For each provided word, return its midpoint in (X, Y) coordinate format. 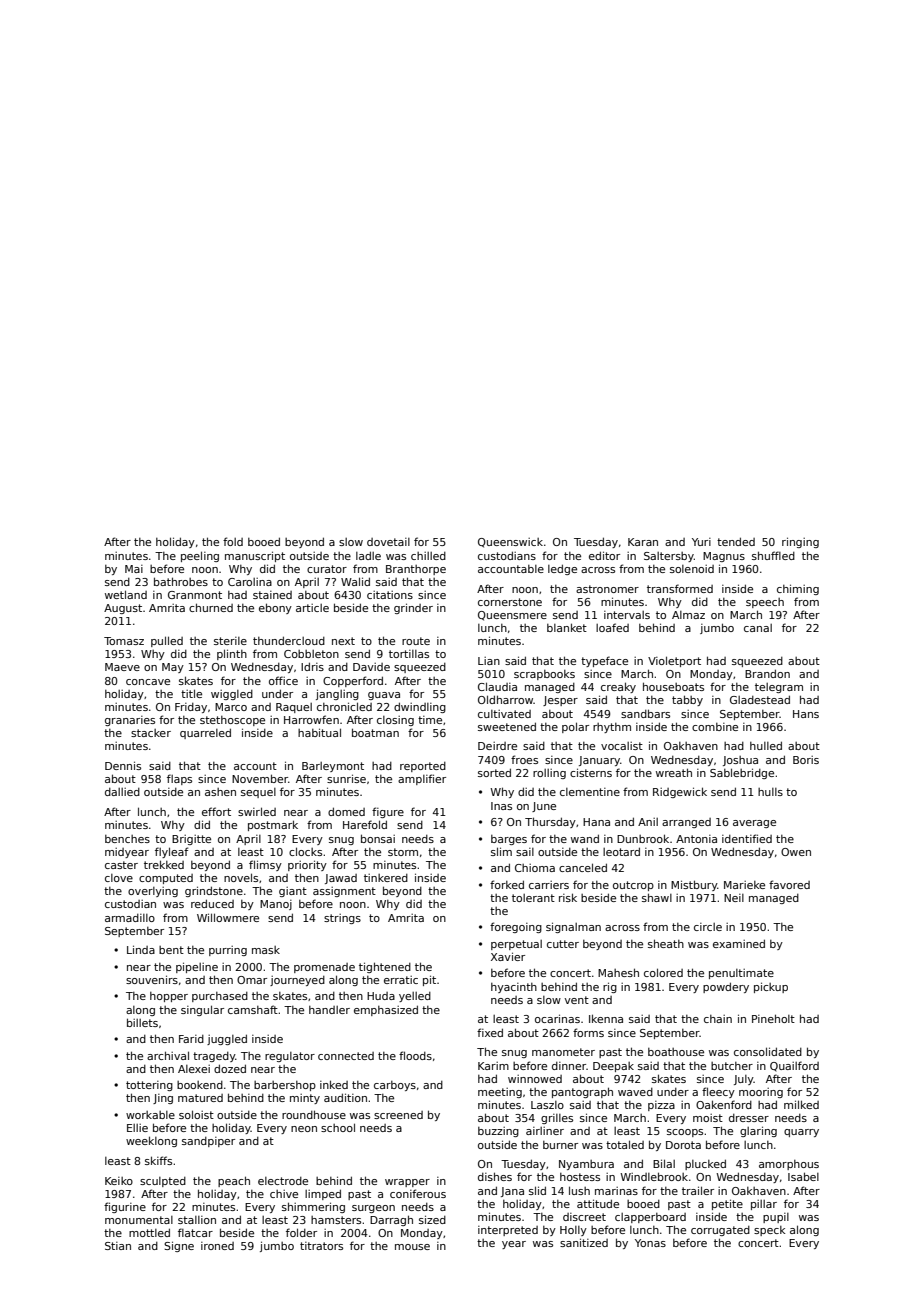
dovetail (388, 542)
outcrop (633, 886)
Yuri (701, 542)
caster (121, 865)
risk (568, 897)
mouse (412, 1247)
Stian (118, 1246)
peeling (200, 556)
